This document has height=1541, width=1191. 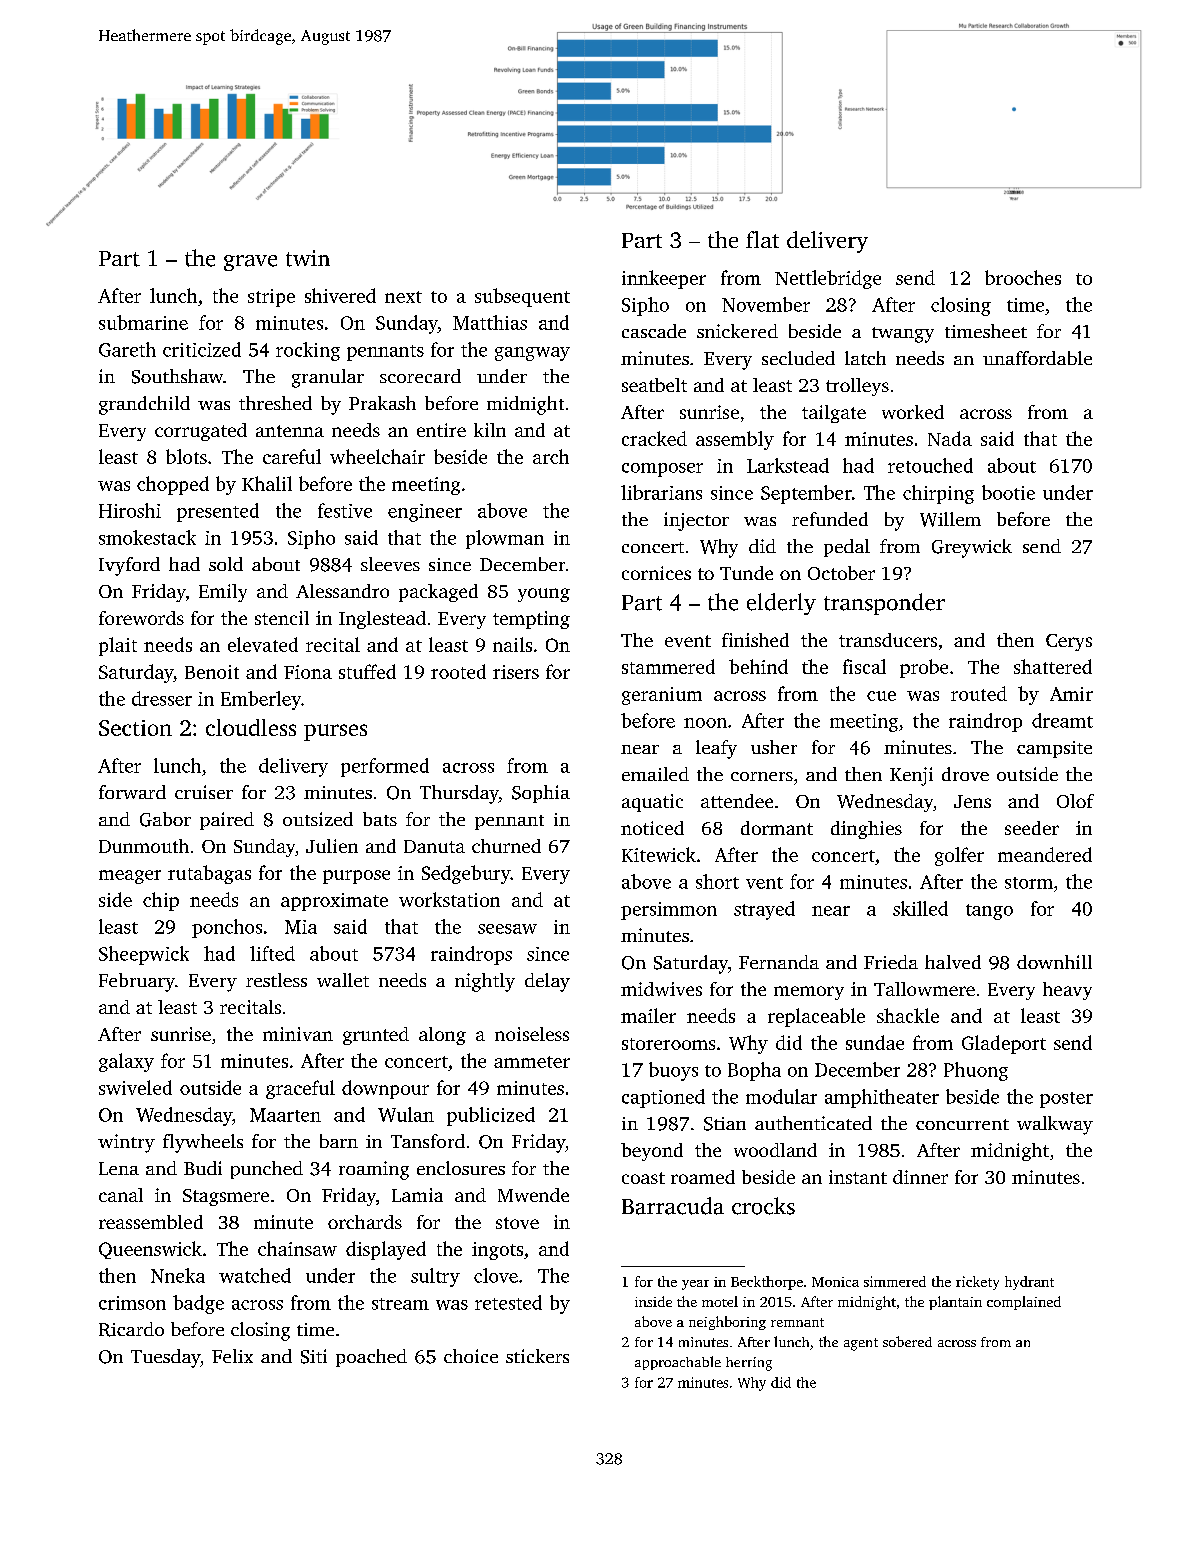 I want to click on wallet, so click(x=343, y=980).
